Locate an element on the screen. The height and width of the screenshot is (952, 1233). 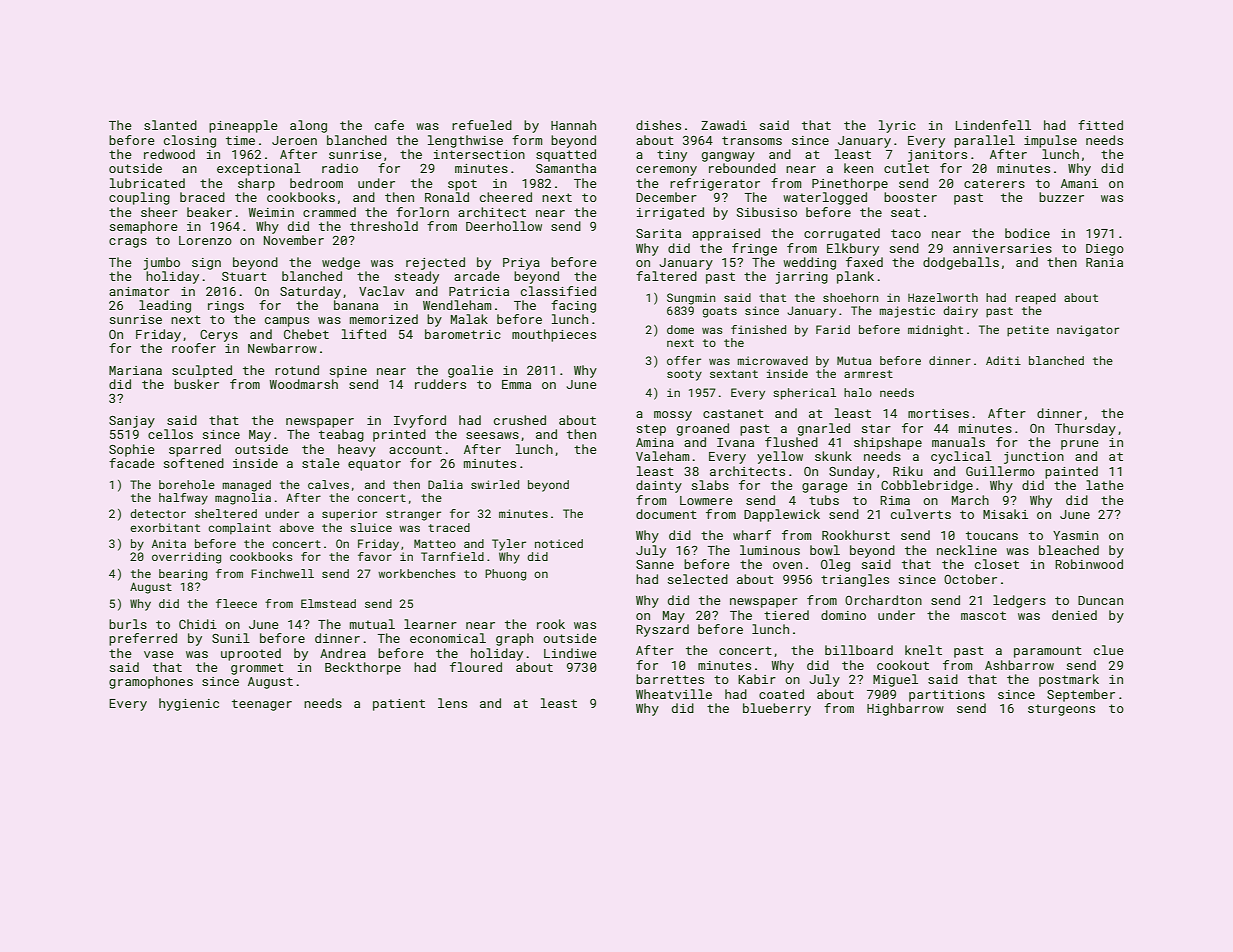
billboard is located at coordinates (859, 650).
